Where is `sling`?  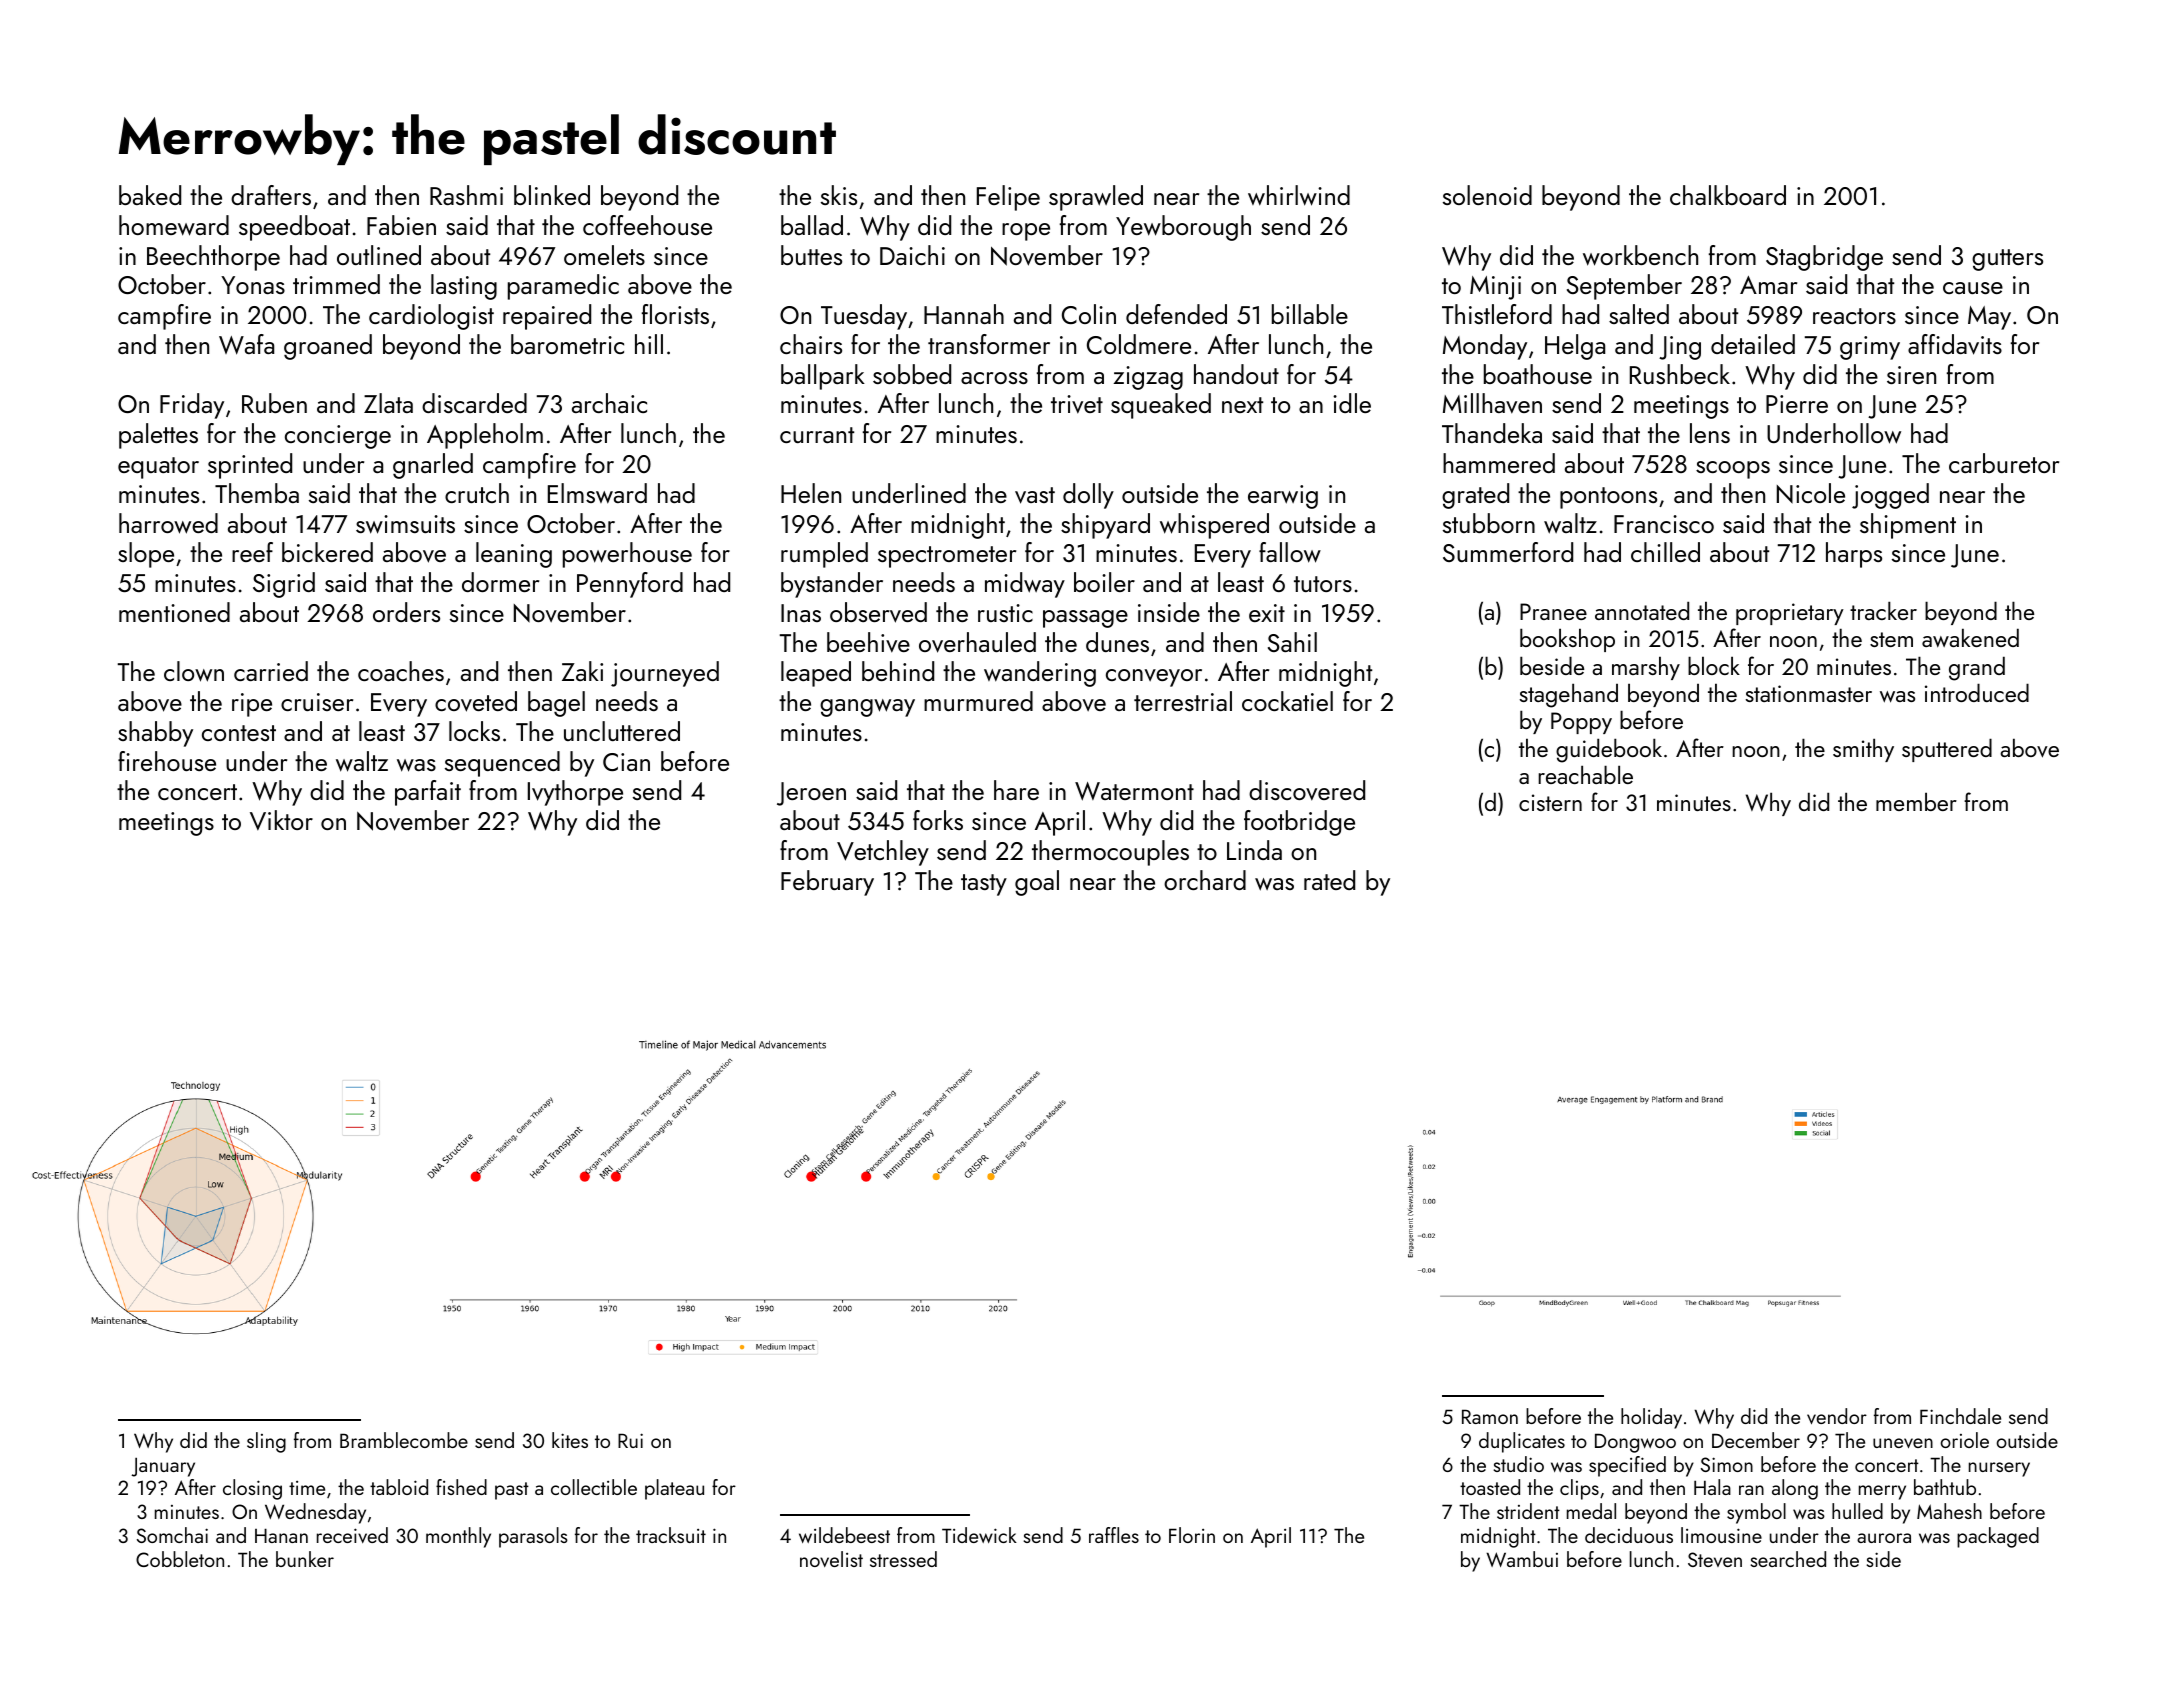 sling is located at coordinates (266, 1442).
